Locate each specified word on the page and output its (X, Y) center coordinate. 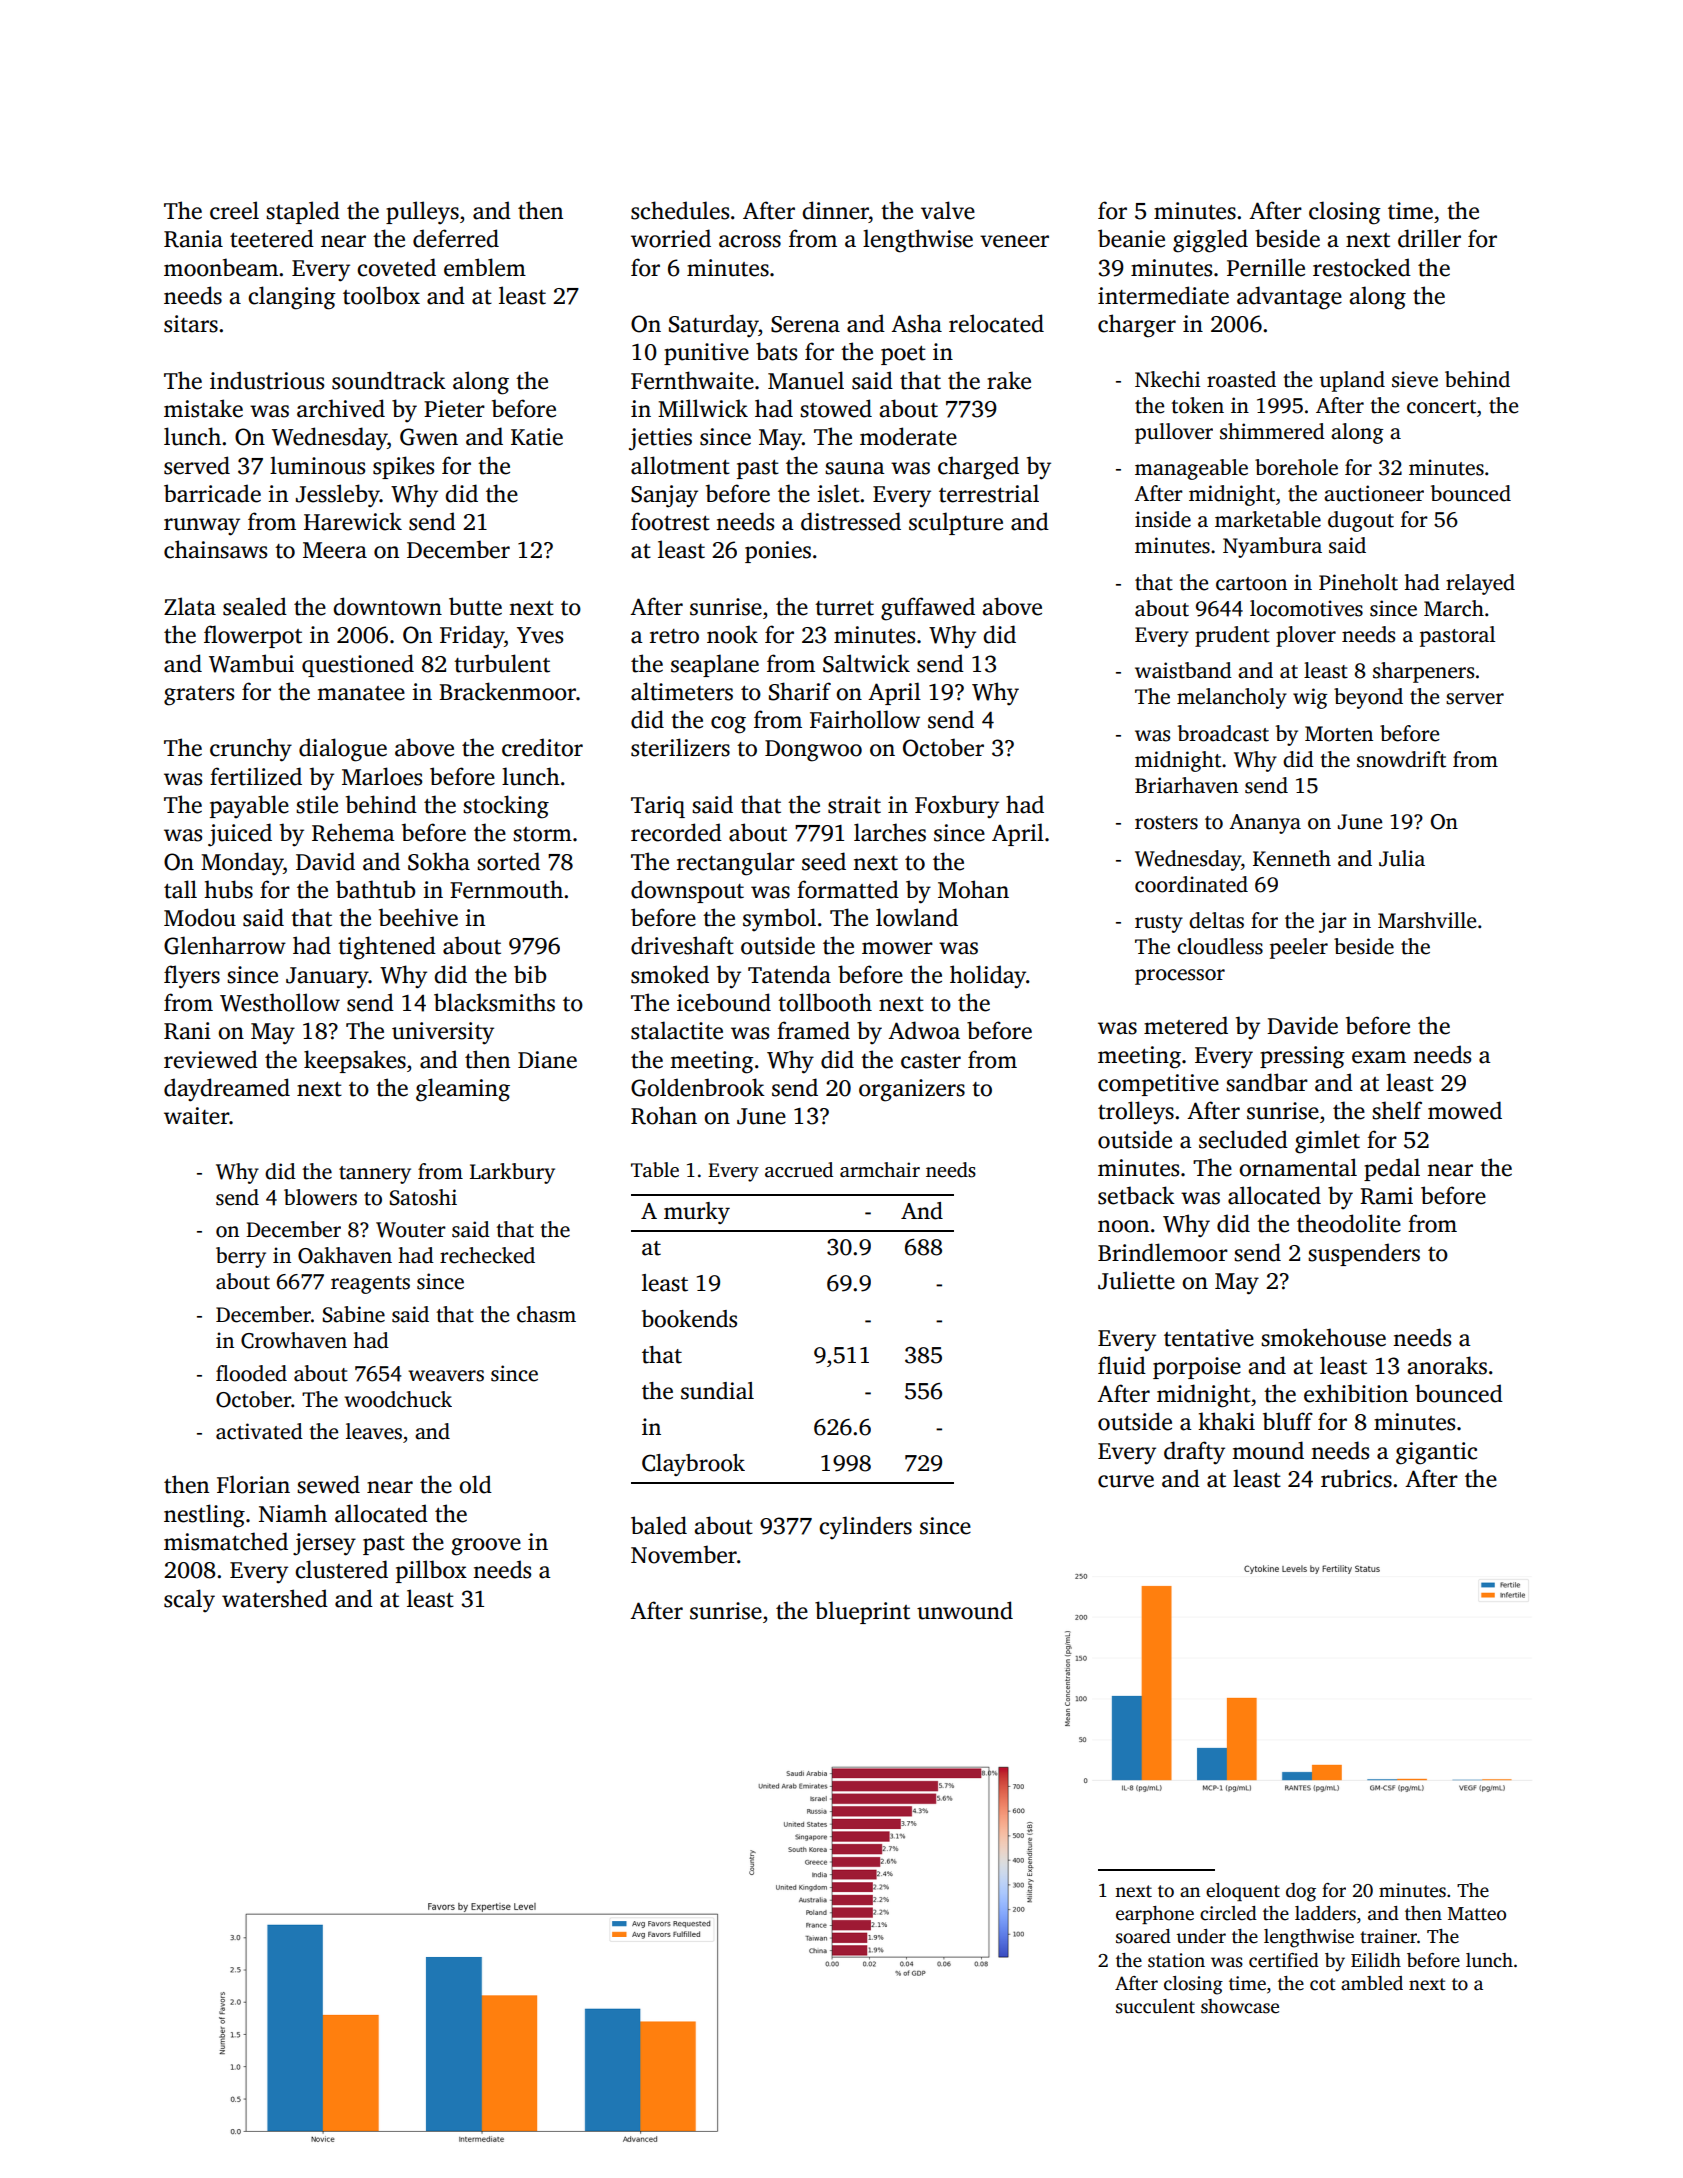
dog (1301, 1892)
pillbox (431, 1571)
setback (1136, 1195)
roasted (1241, 379)
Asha (916, 323)
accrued (799, 1170)
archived (341, 408)
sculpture (956, 523)
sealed (255, 606)
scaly (189, 1600)
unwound (965, 1610)
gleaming (463, 1090)
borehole (1296, 467)
